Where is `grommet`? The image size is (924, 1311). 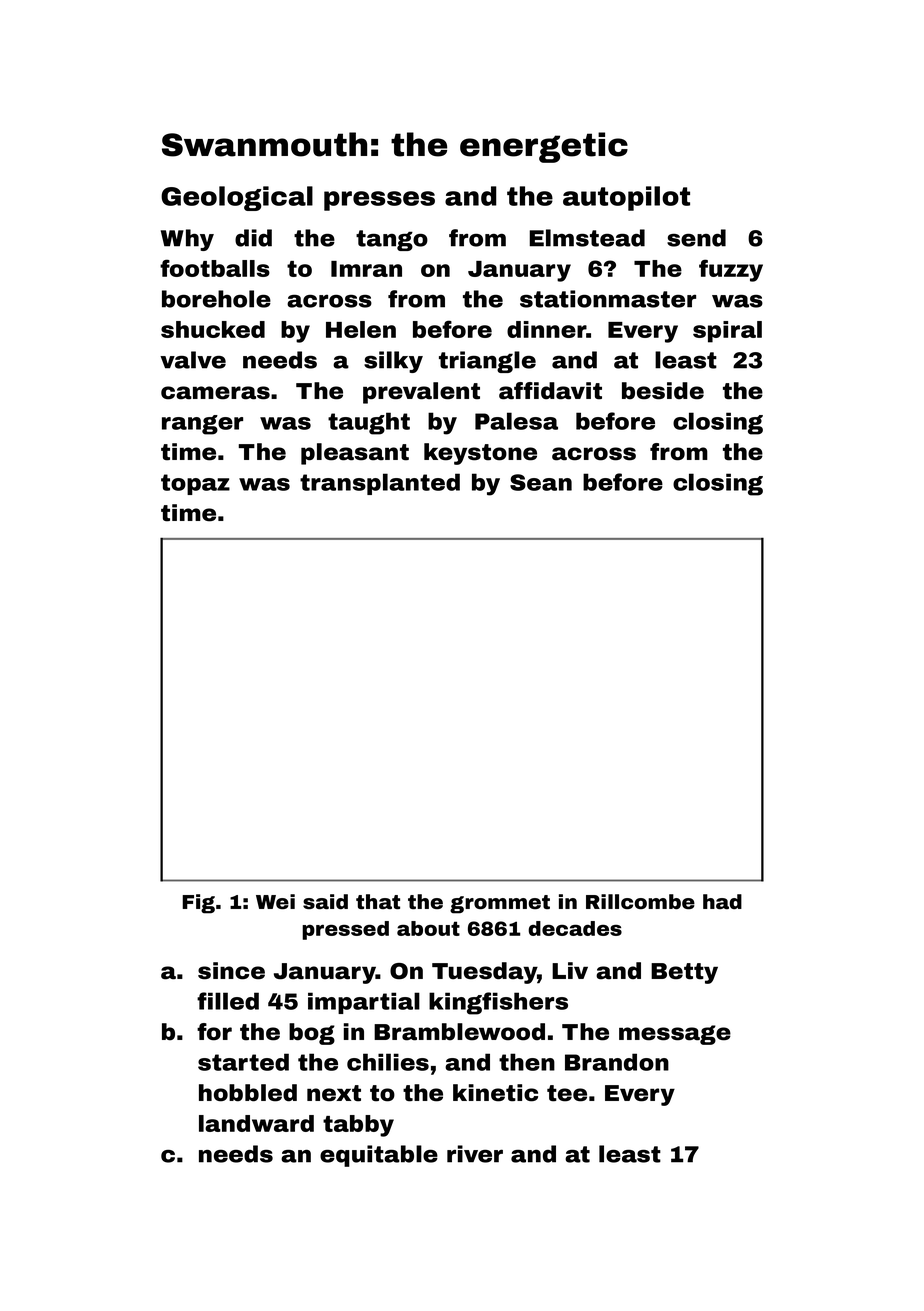
grommet is located at coordinates (500, 904).
